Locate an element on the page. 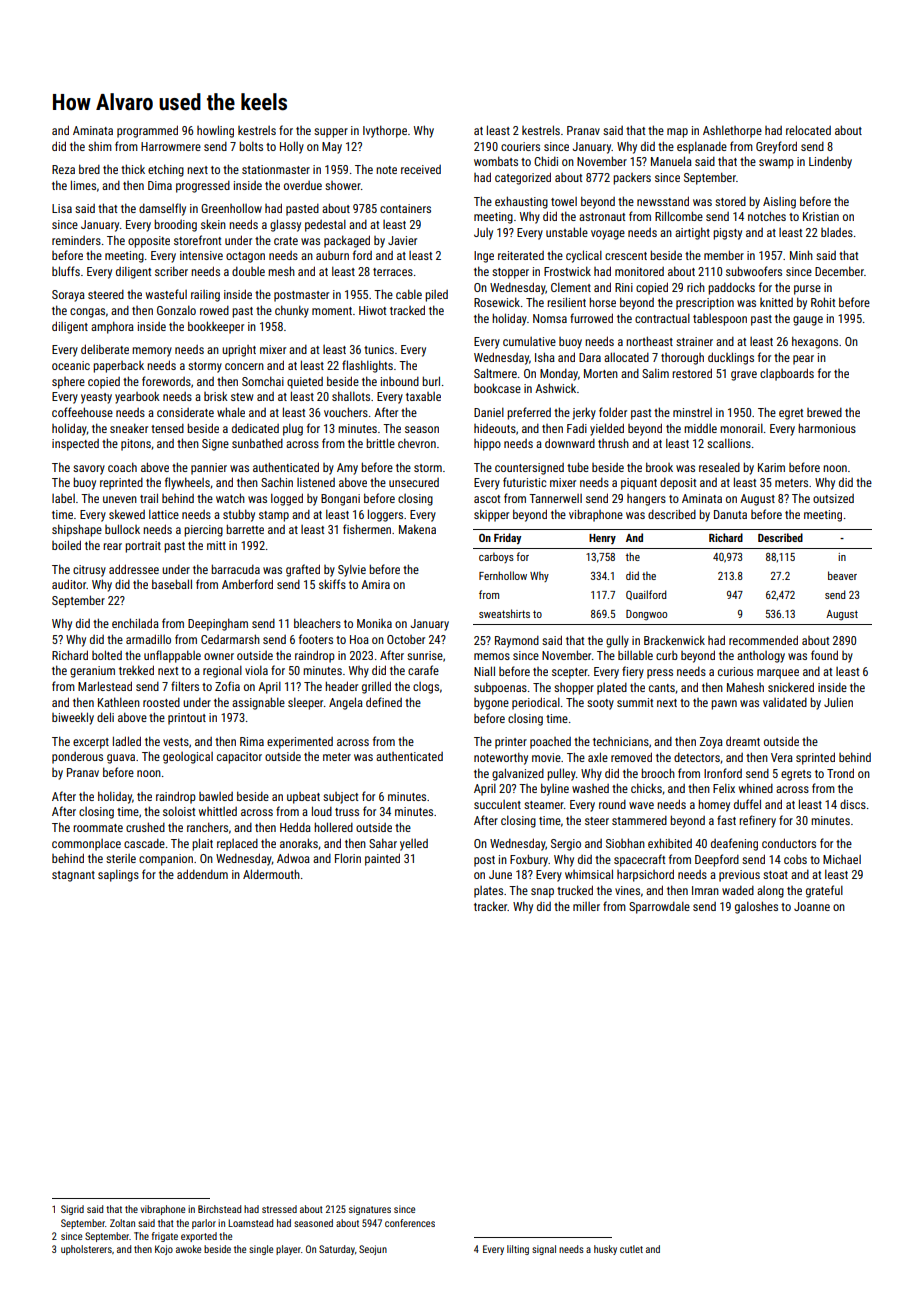 This document has width=924, height=1308. shipshape is located at coordinates (77, 530).
